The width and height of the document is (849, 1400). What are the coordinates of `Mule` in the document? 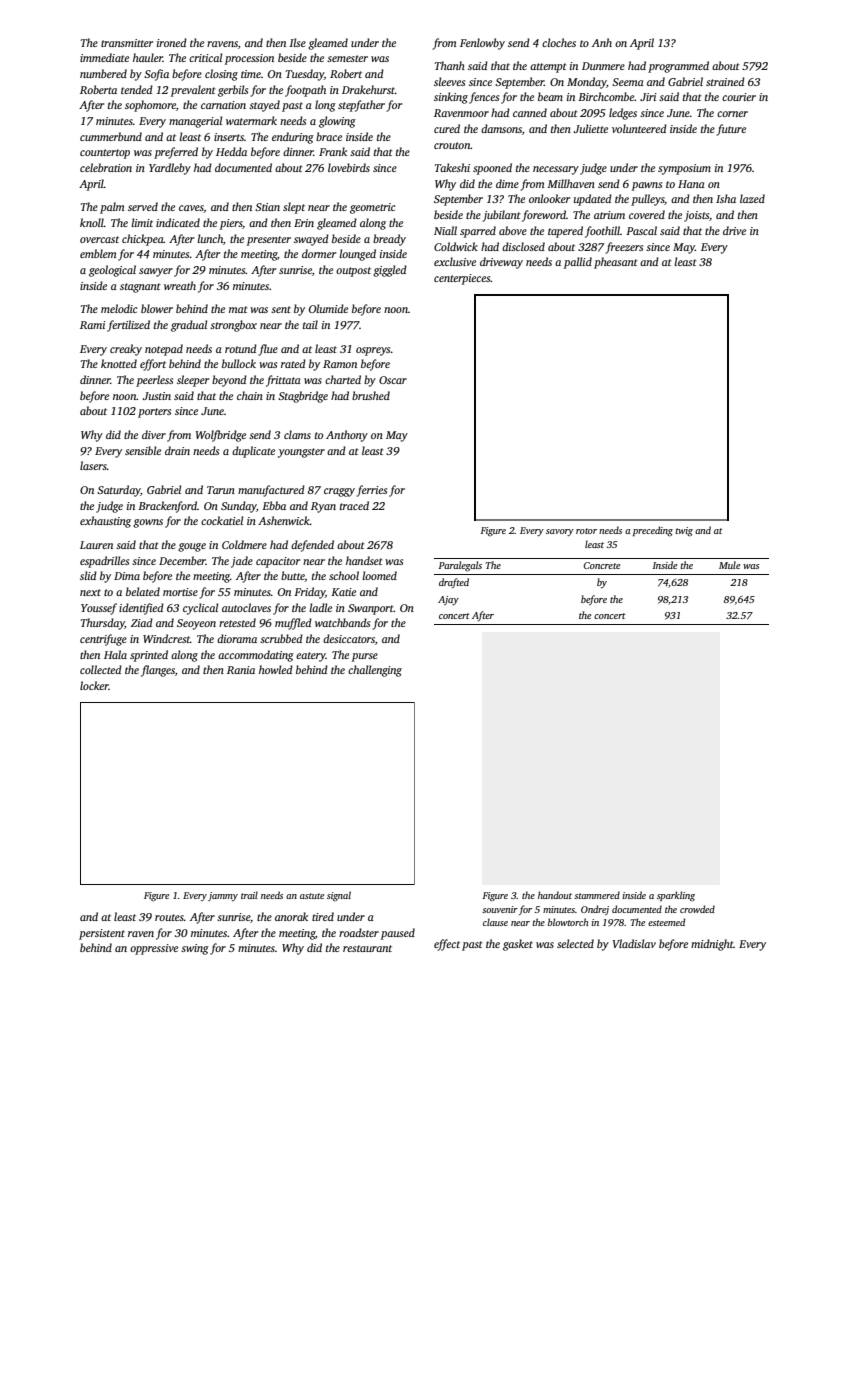 It's located at (729, 565).
